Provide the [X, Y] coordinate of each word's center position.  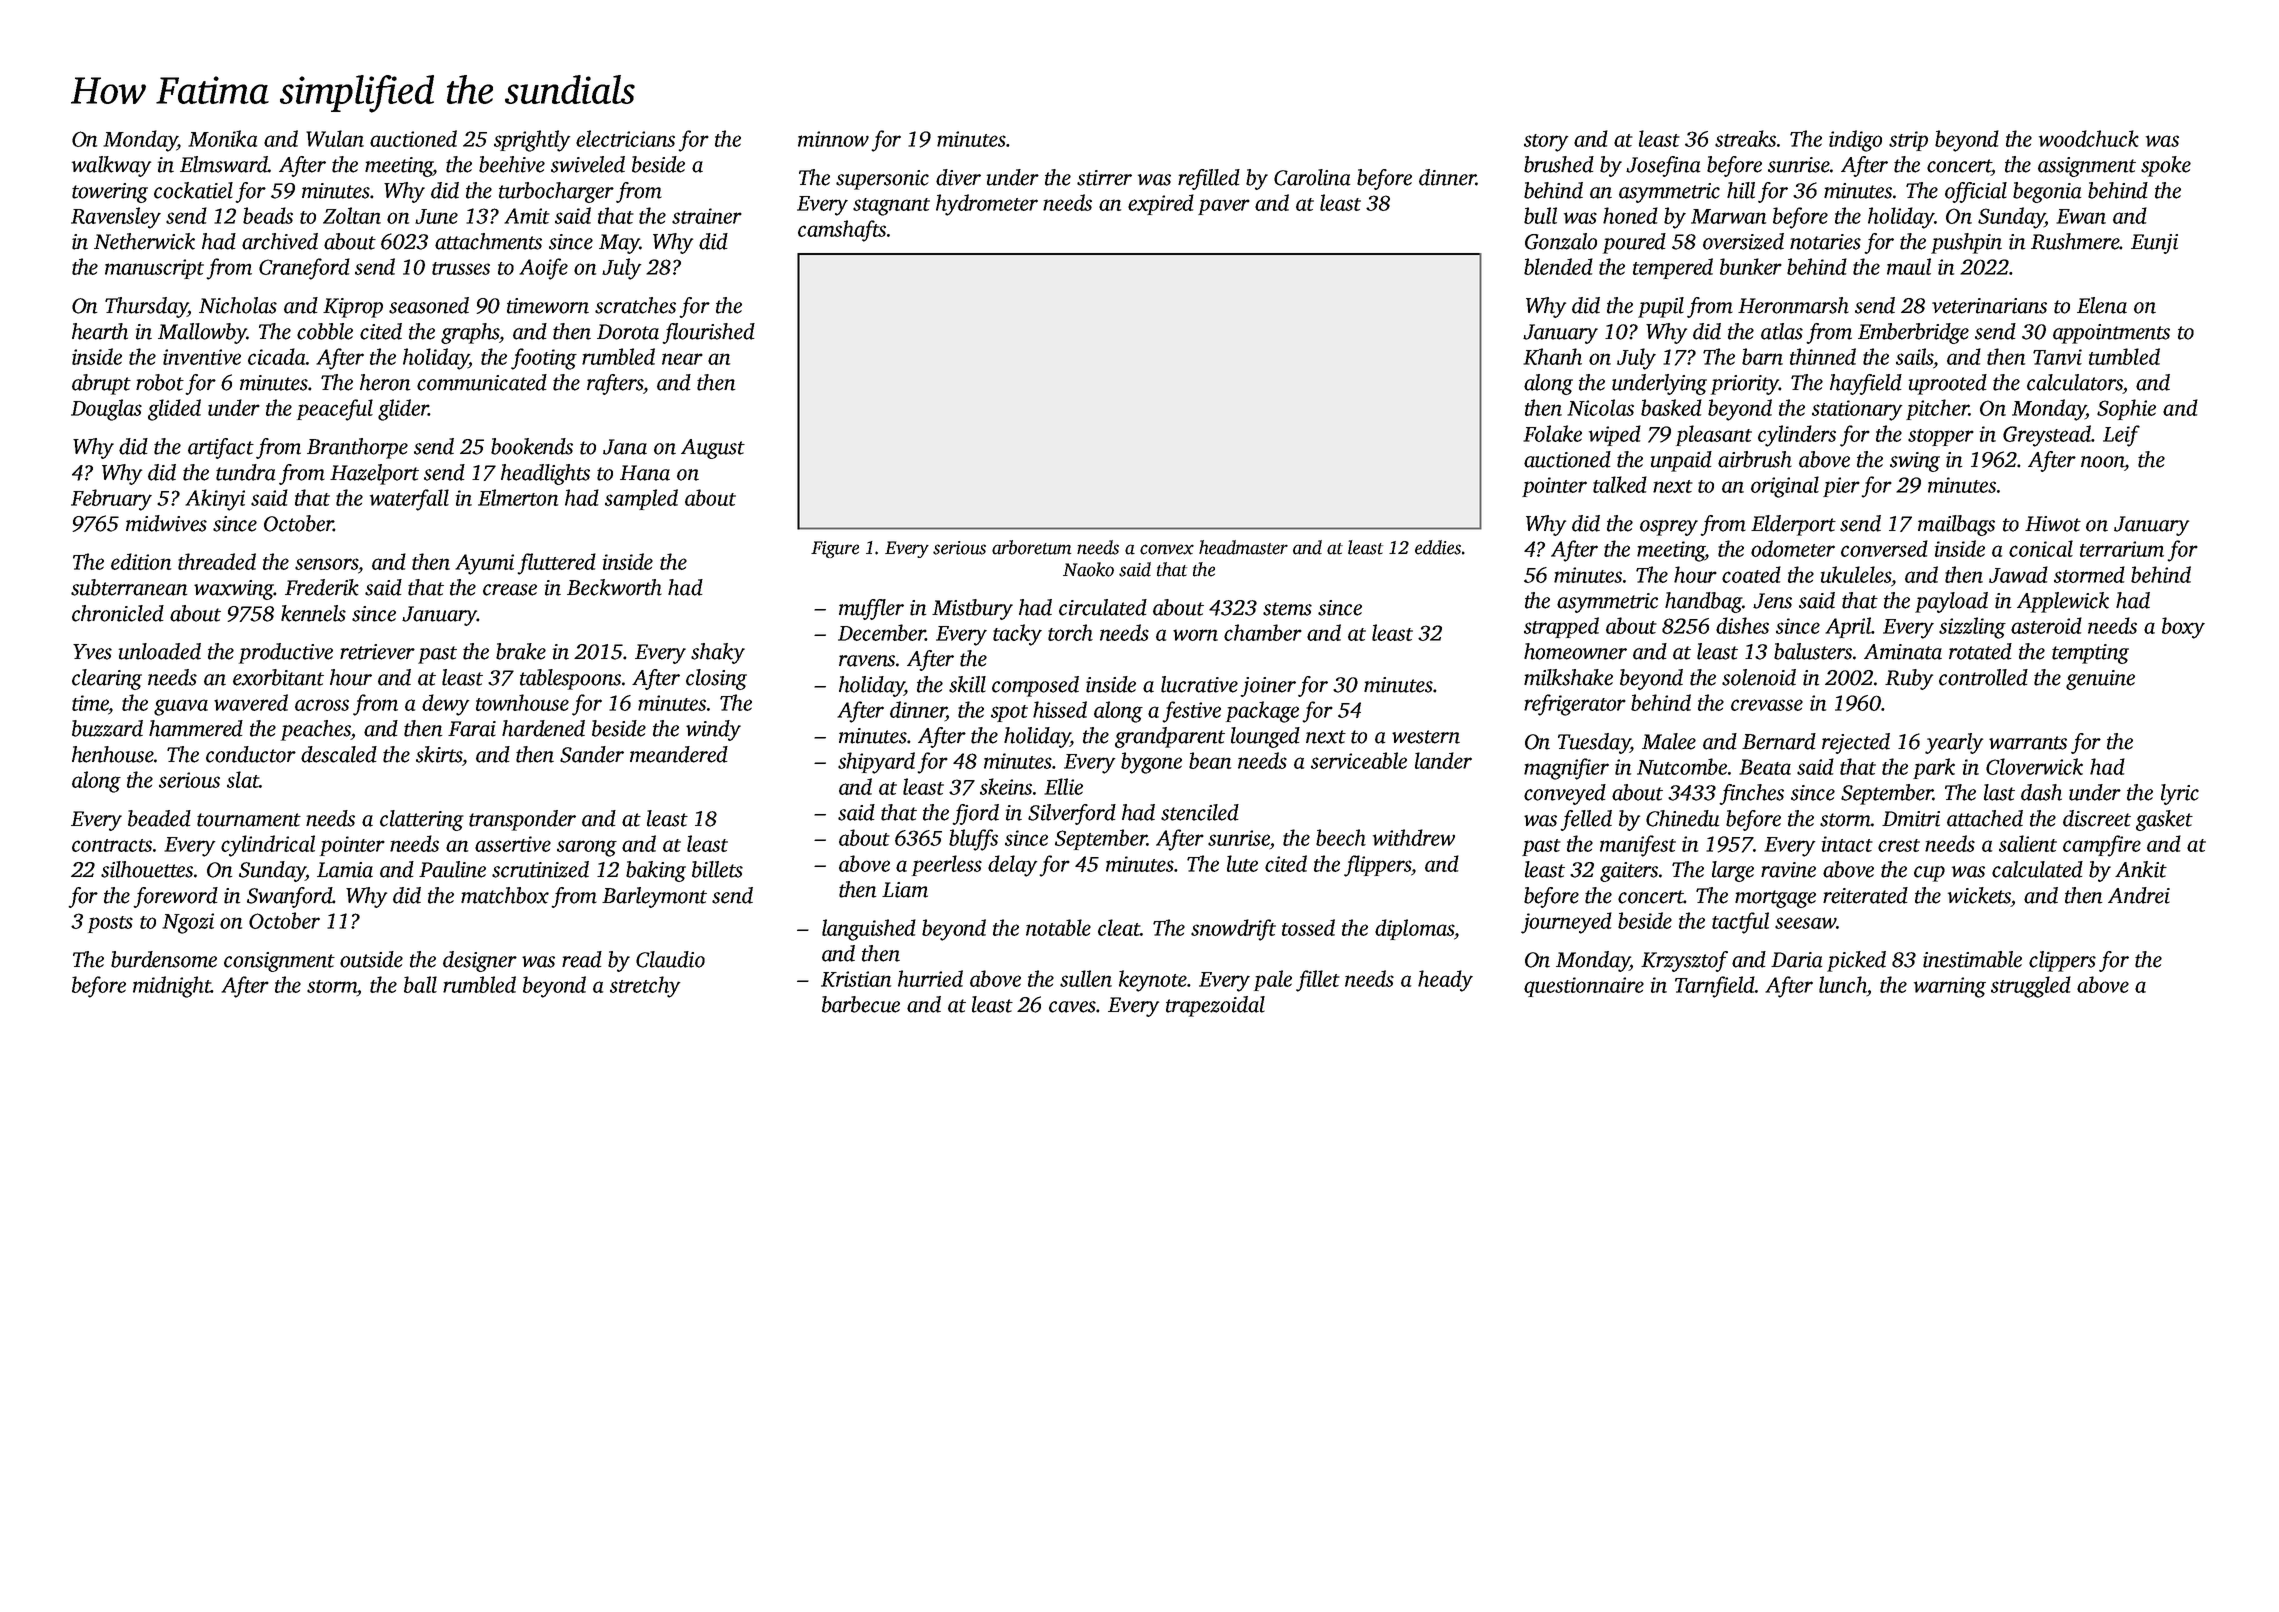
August [713, 449]
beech [1341, 837]
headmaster [1243, 547]
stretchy [645, 987]
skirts [439, 754]
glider [403, 410]
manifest [1638, 846]
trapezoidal [1215, 1006]
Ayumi [484, 564]
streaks [1745, 138]
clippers [2062, 961]
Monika [222, 138]
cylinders [1797, 436]
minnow [833, 139]
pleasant [1714, 435]
